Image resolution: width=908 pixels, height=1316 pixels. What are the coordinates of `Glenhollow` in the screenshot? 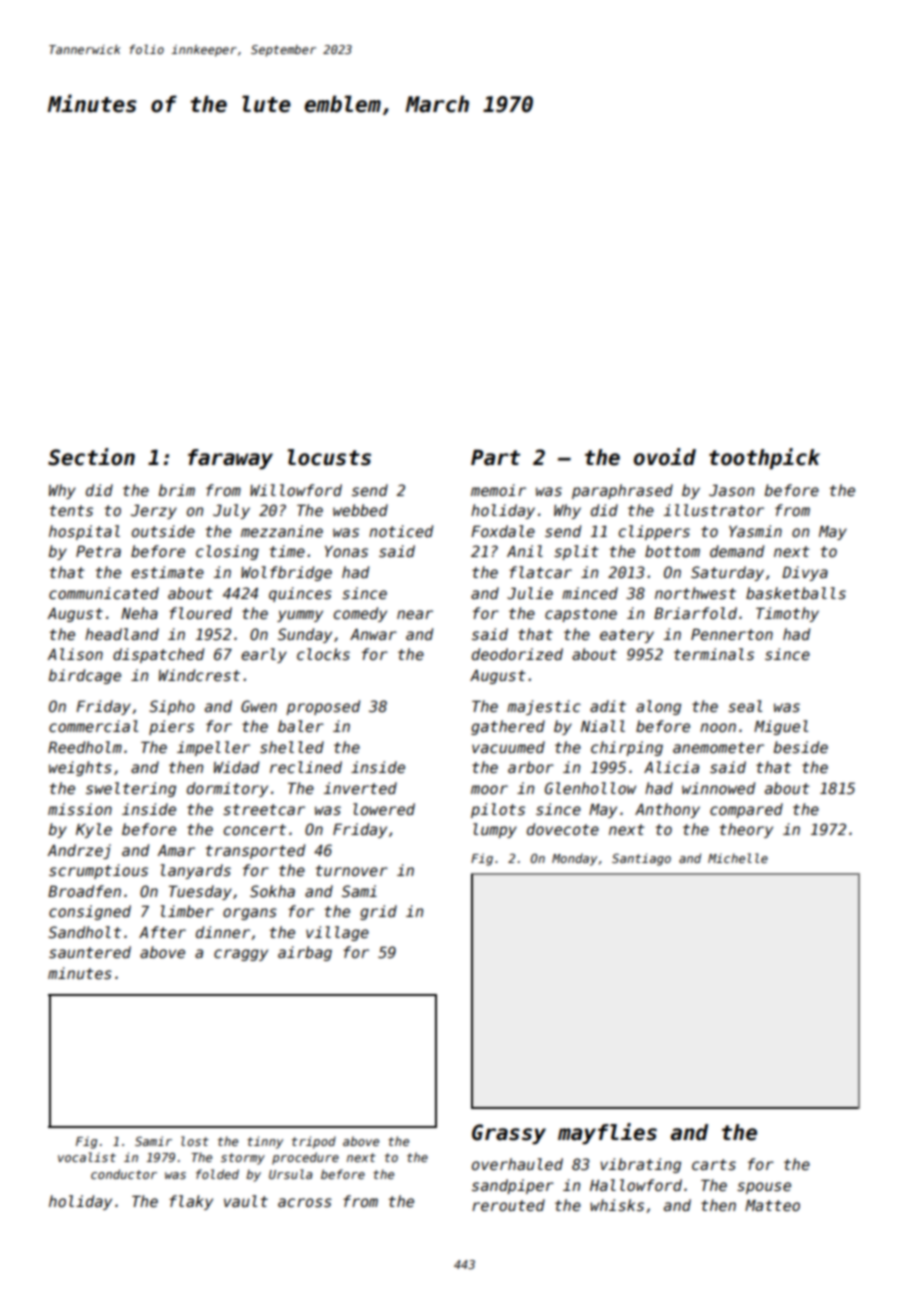 It's located at (590, 788).
